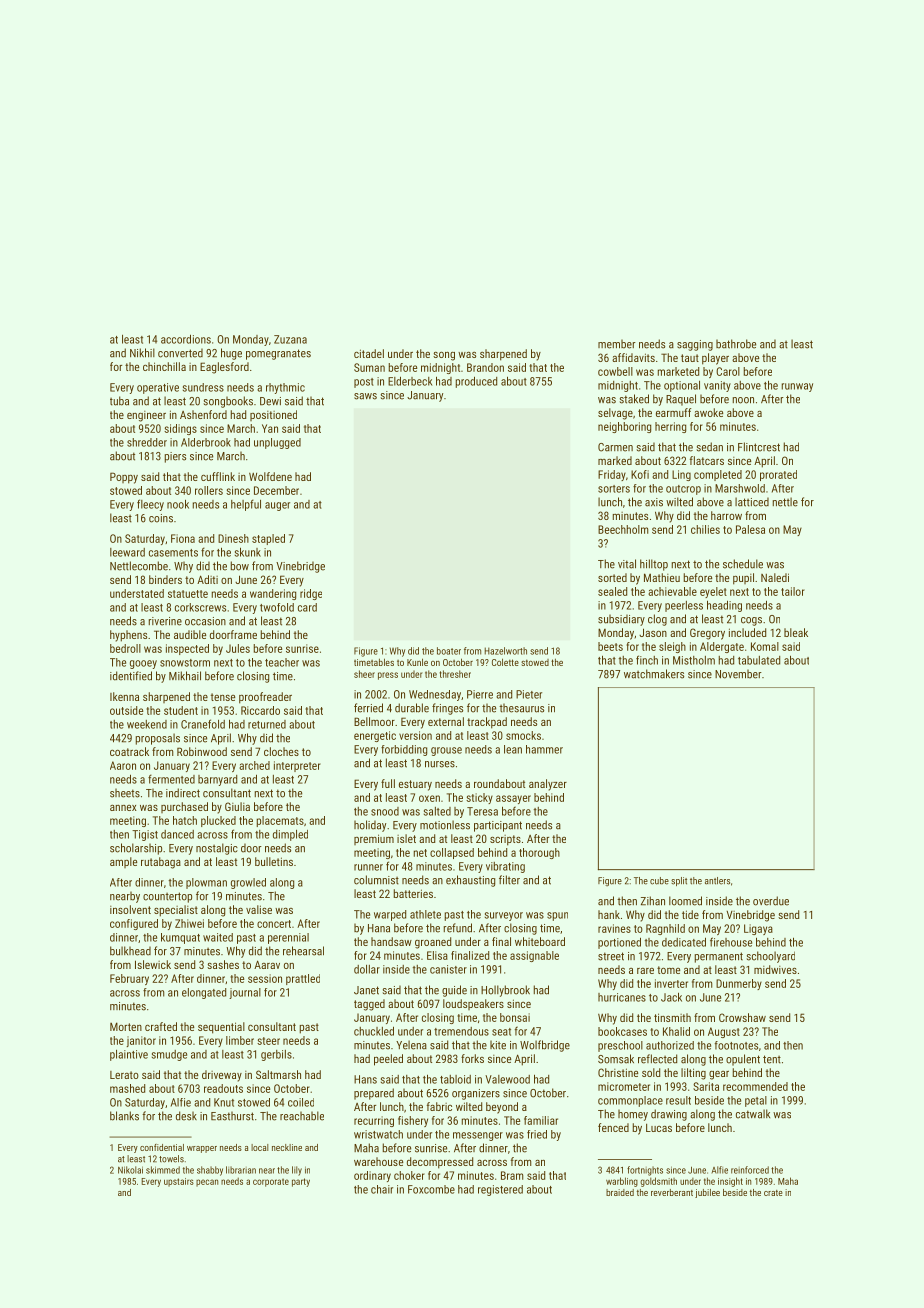  What do you see at coordinates (186, 339) in the screenshot?
I see `accordions` at bounding box center [186, 339].
